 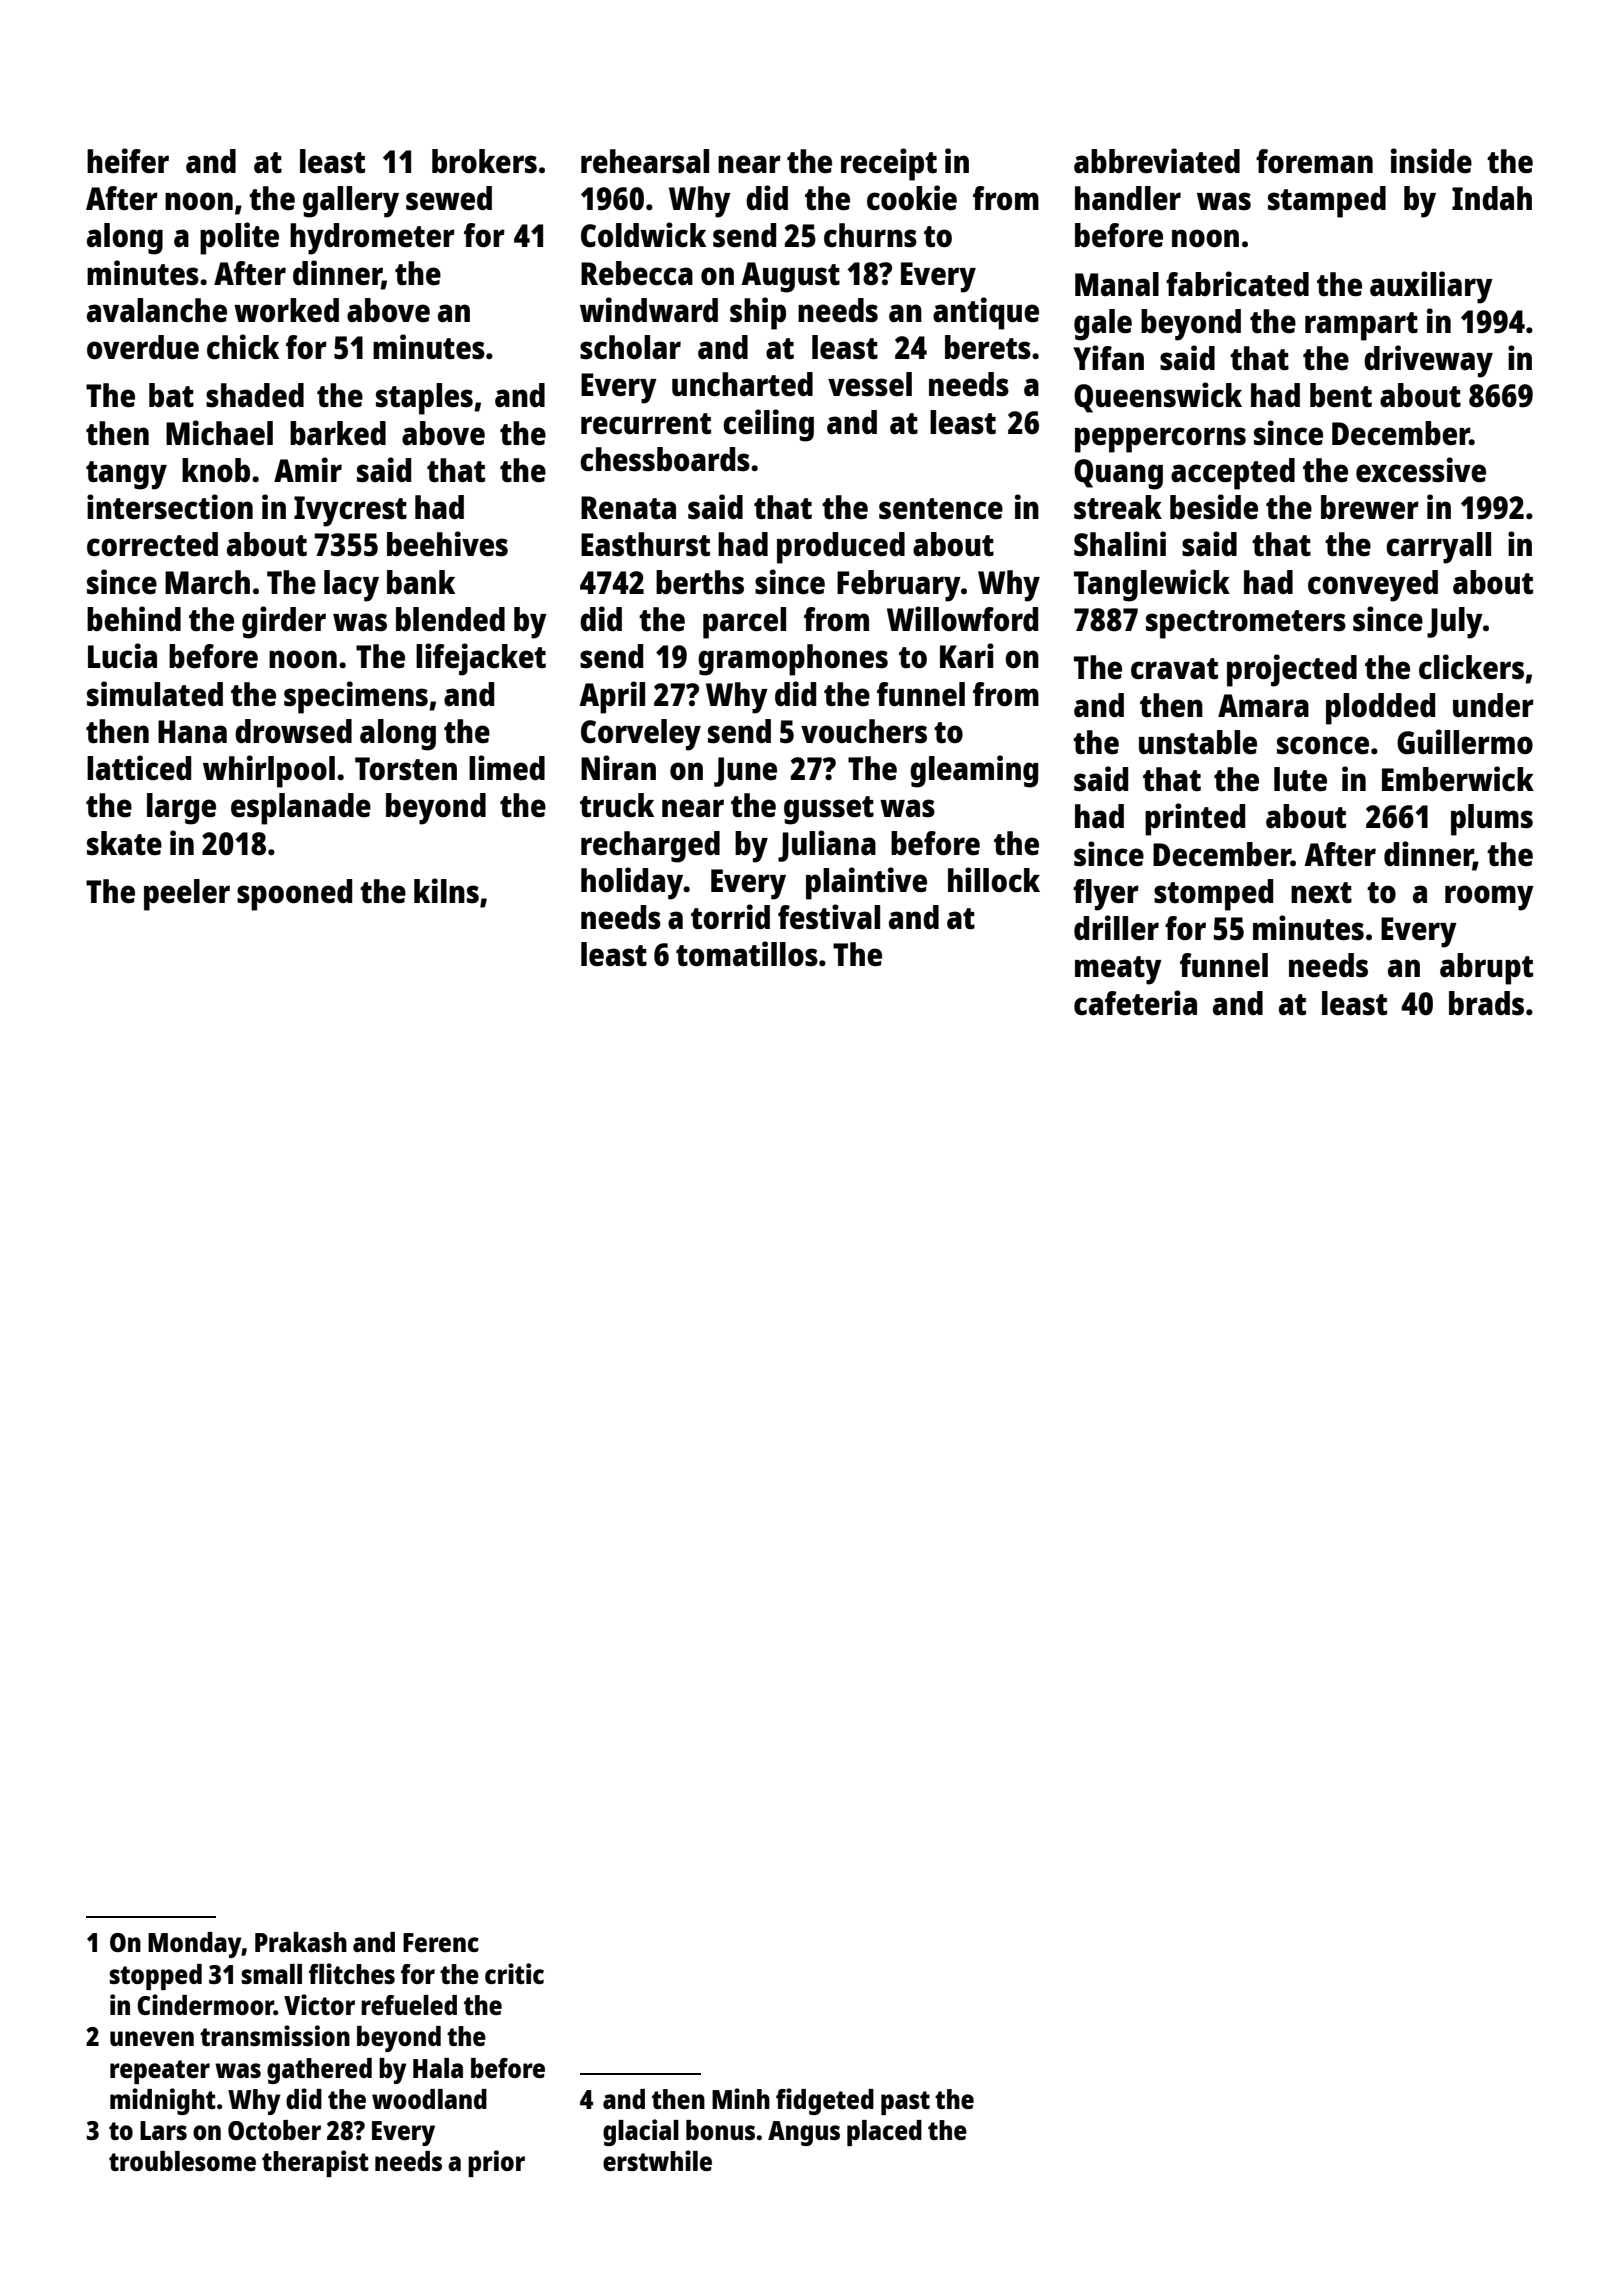 I want to click on recharged, so click(x=650, y=847).
